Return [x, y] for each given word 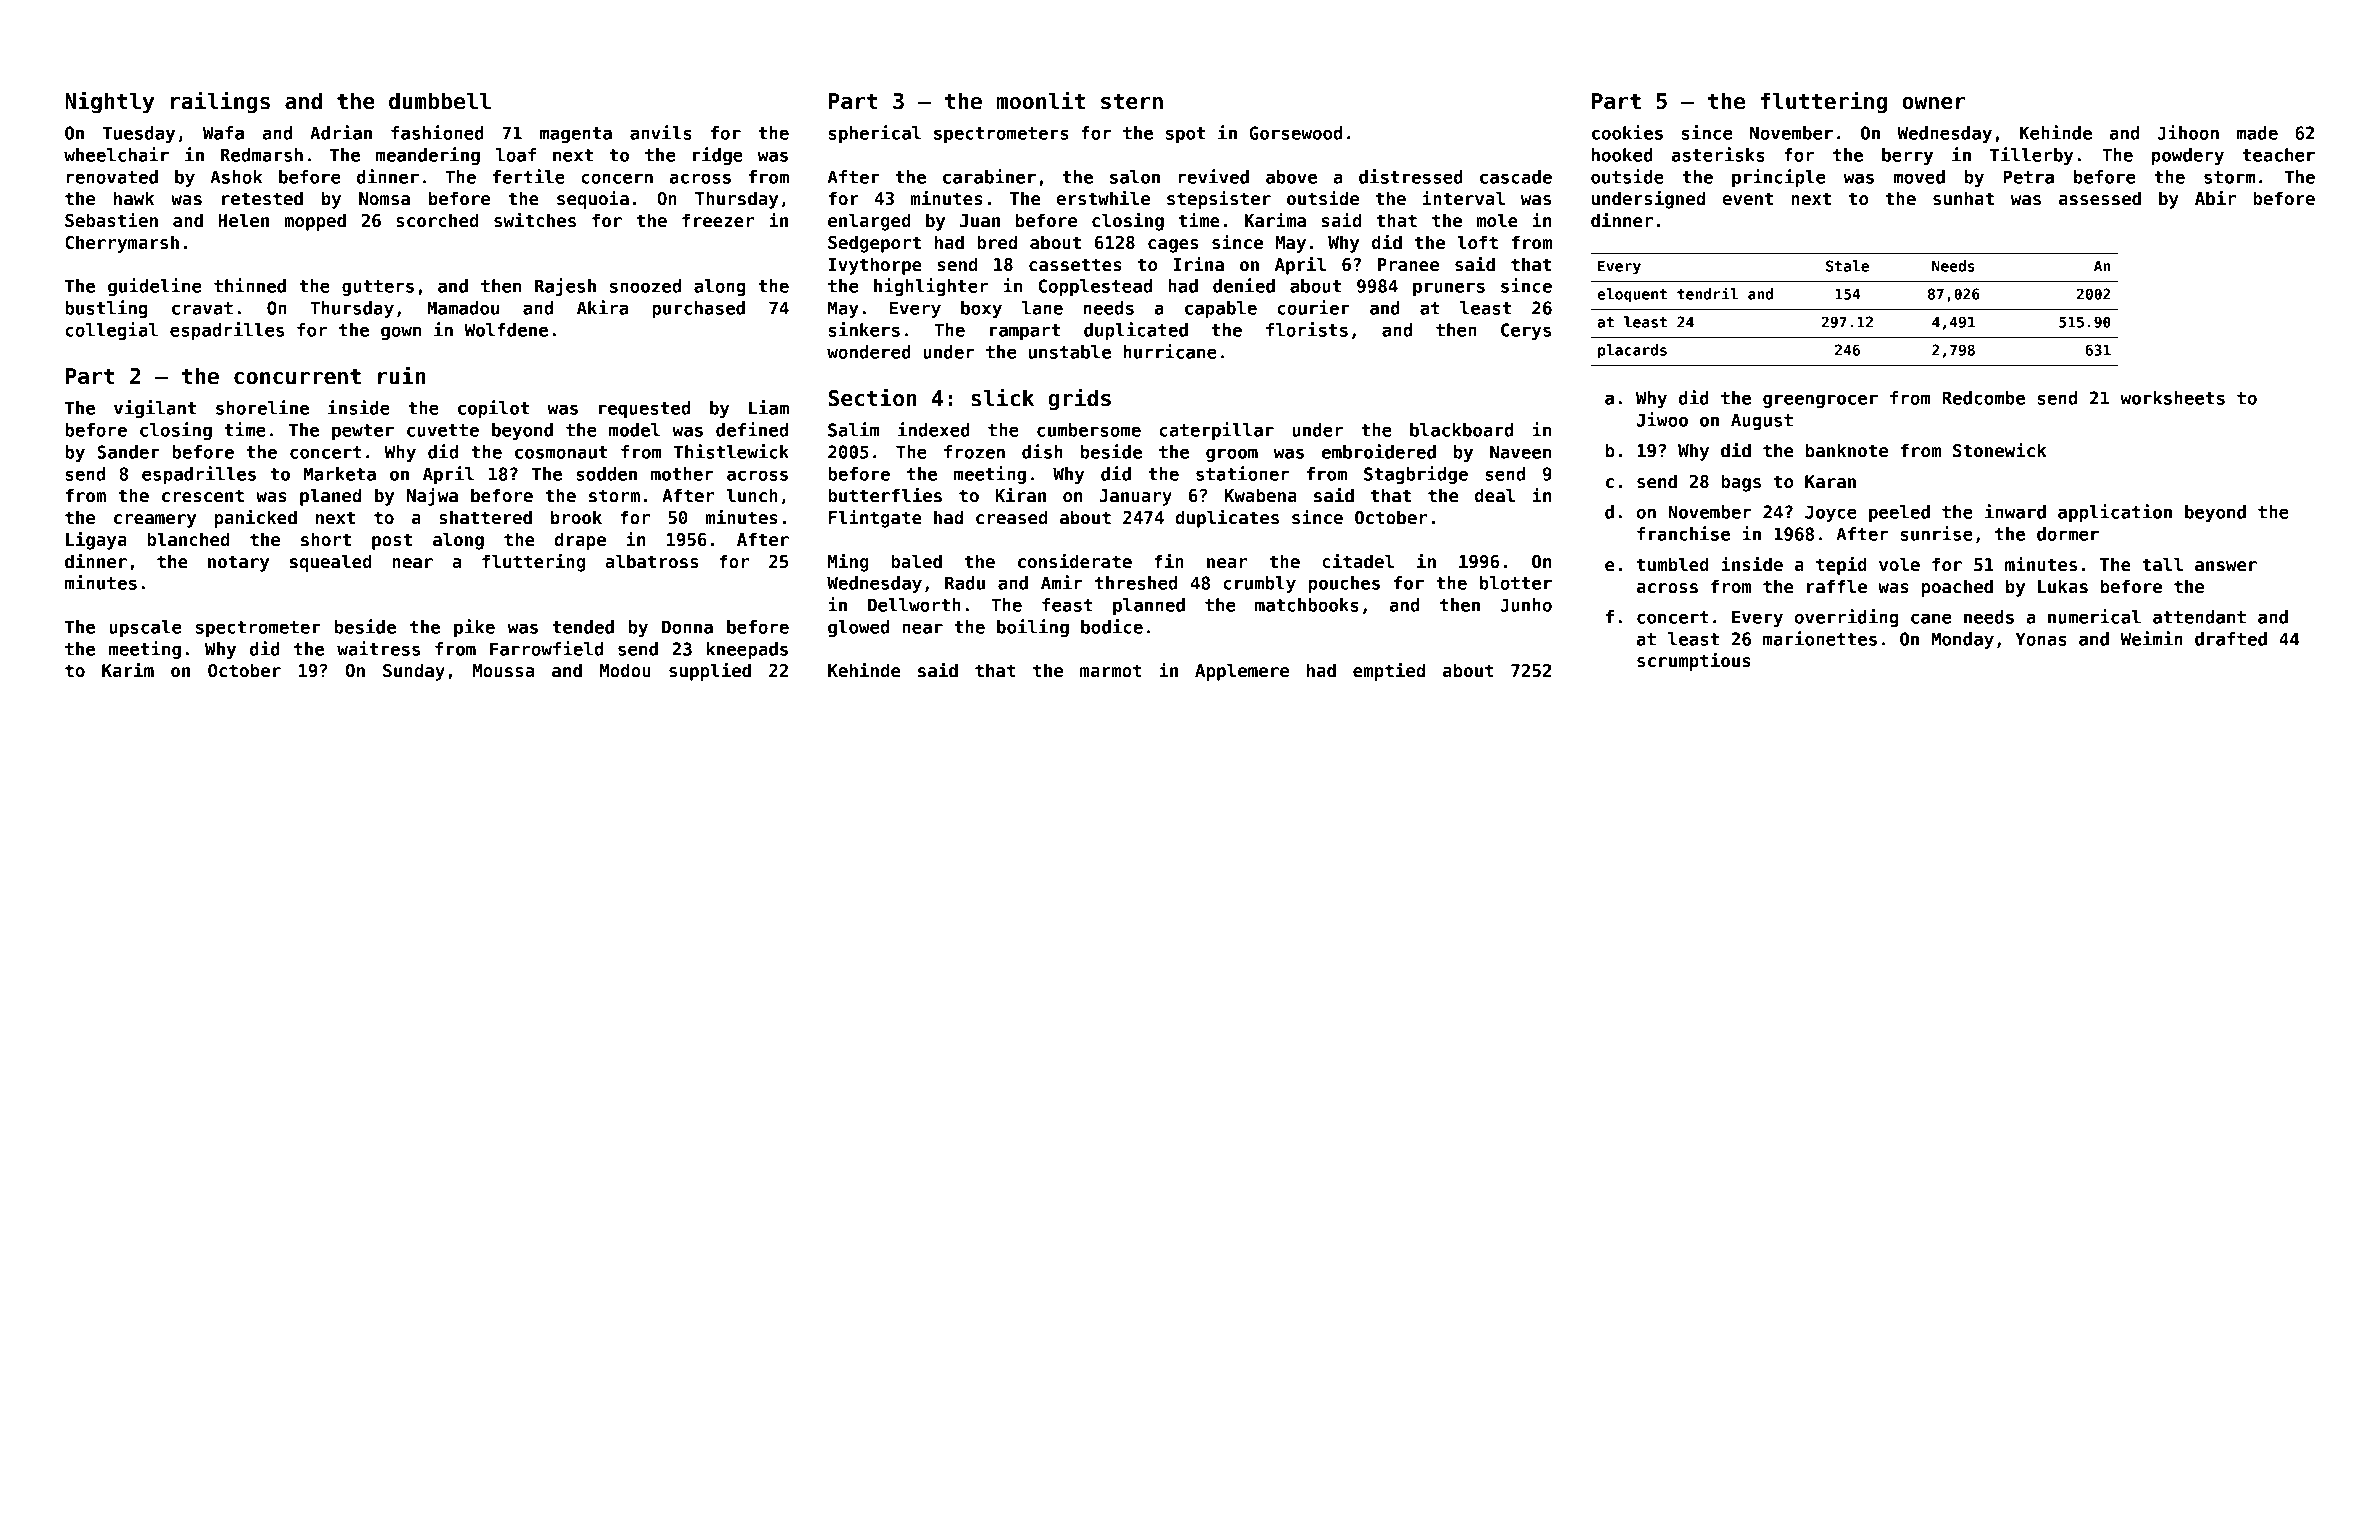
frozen [974, 452]
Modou [625, 670]
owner [1934, 103]
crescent [203, 496]
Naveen [1520, 452]
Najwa [432, 497]
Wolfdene [506, 330]
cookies [1627, 132]
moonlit [1040, 100]
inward [2015, 511]
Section [872, 397]
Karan [1830, 482]
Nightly [109, 102]
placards [1632, 351]
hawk [134, 198]
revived [1214, 176]
